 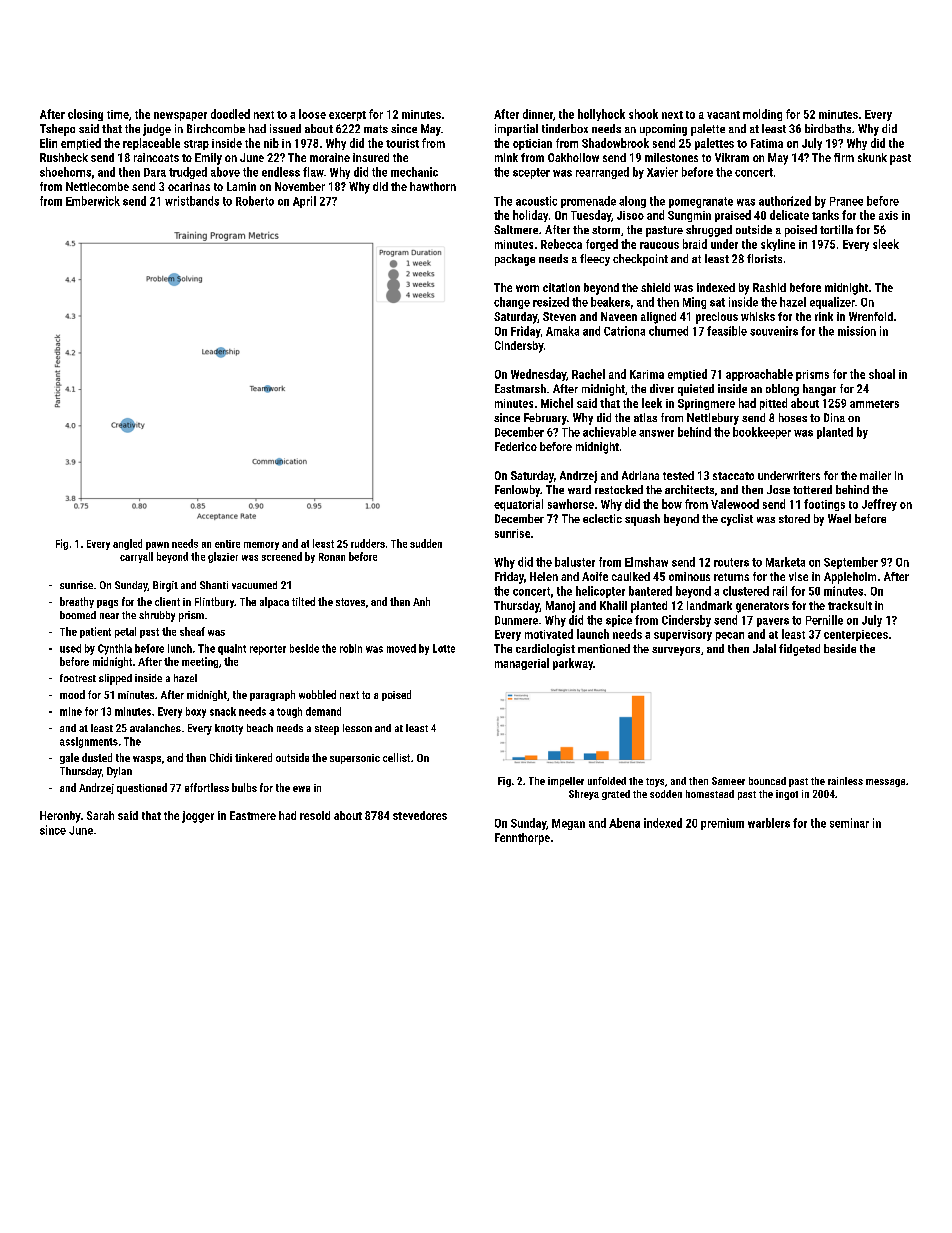 I want to click on fidgeted, so click(x=799, y=650).
